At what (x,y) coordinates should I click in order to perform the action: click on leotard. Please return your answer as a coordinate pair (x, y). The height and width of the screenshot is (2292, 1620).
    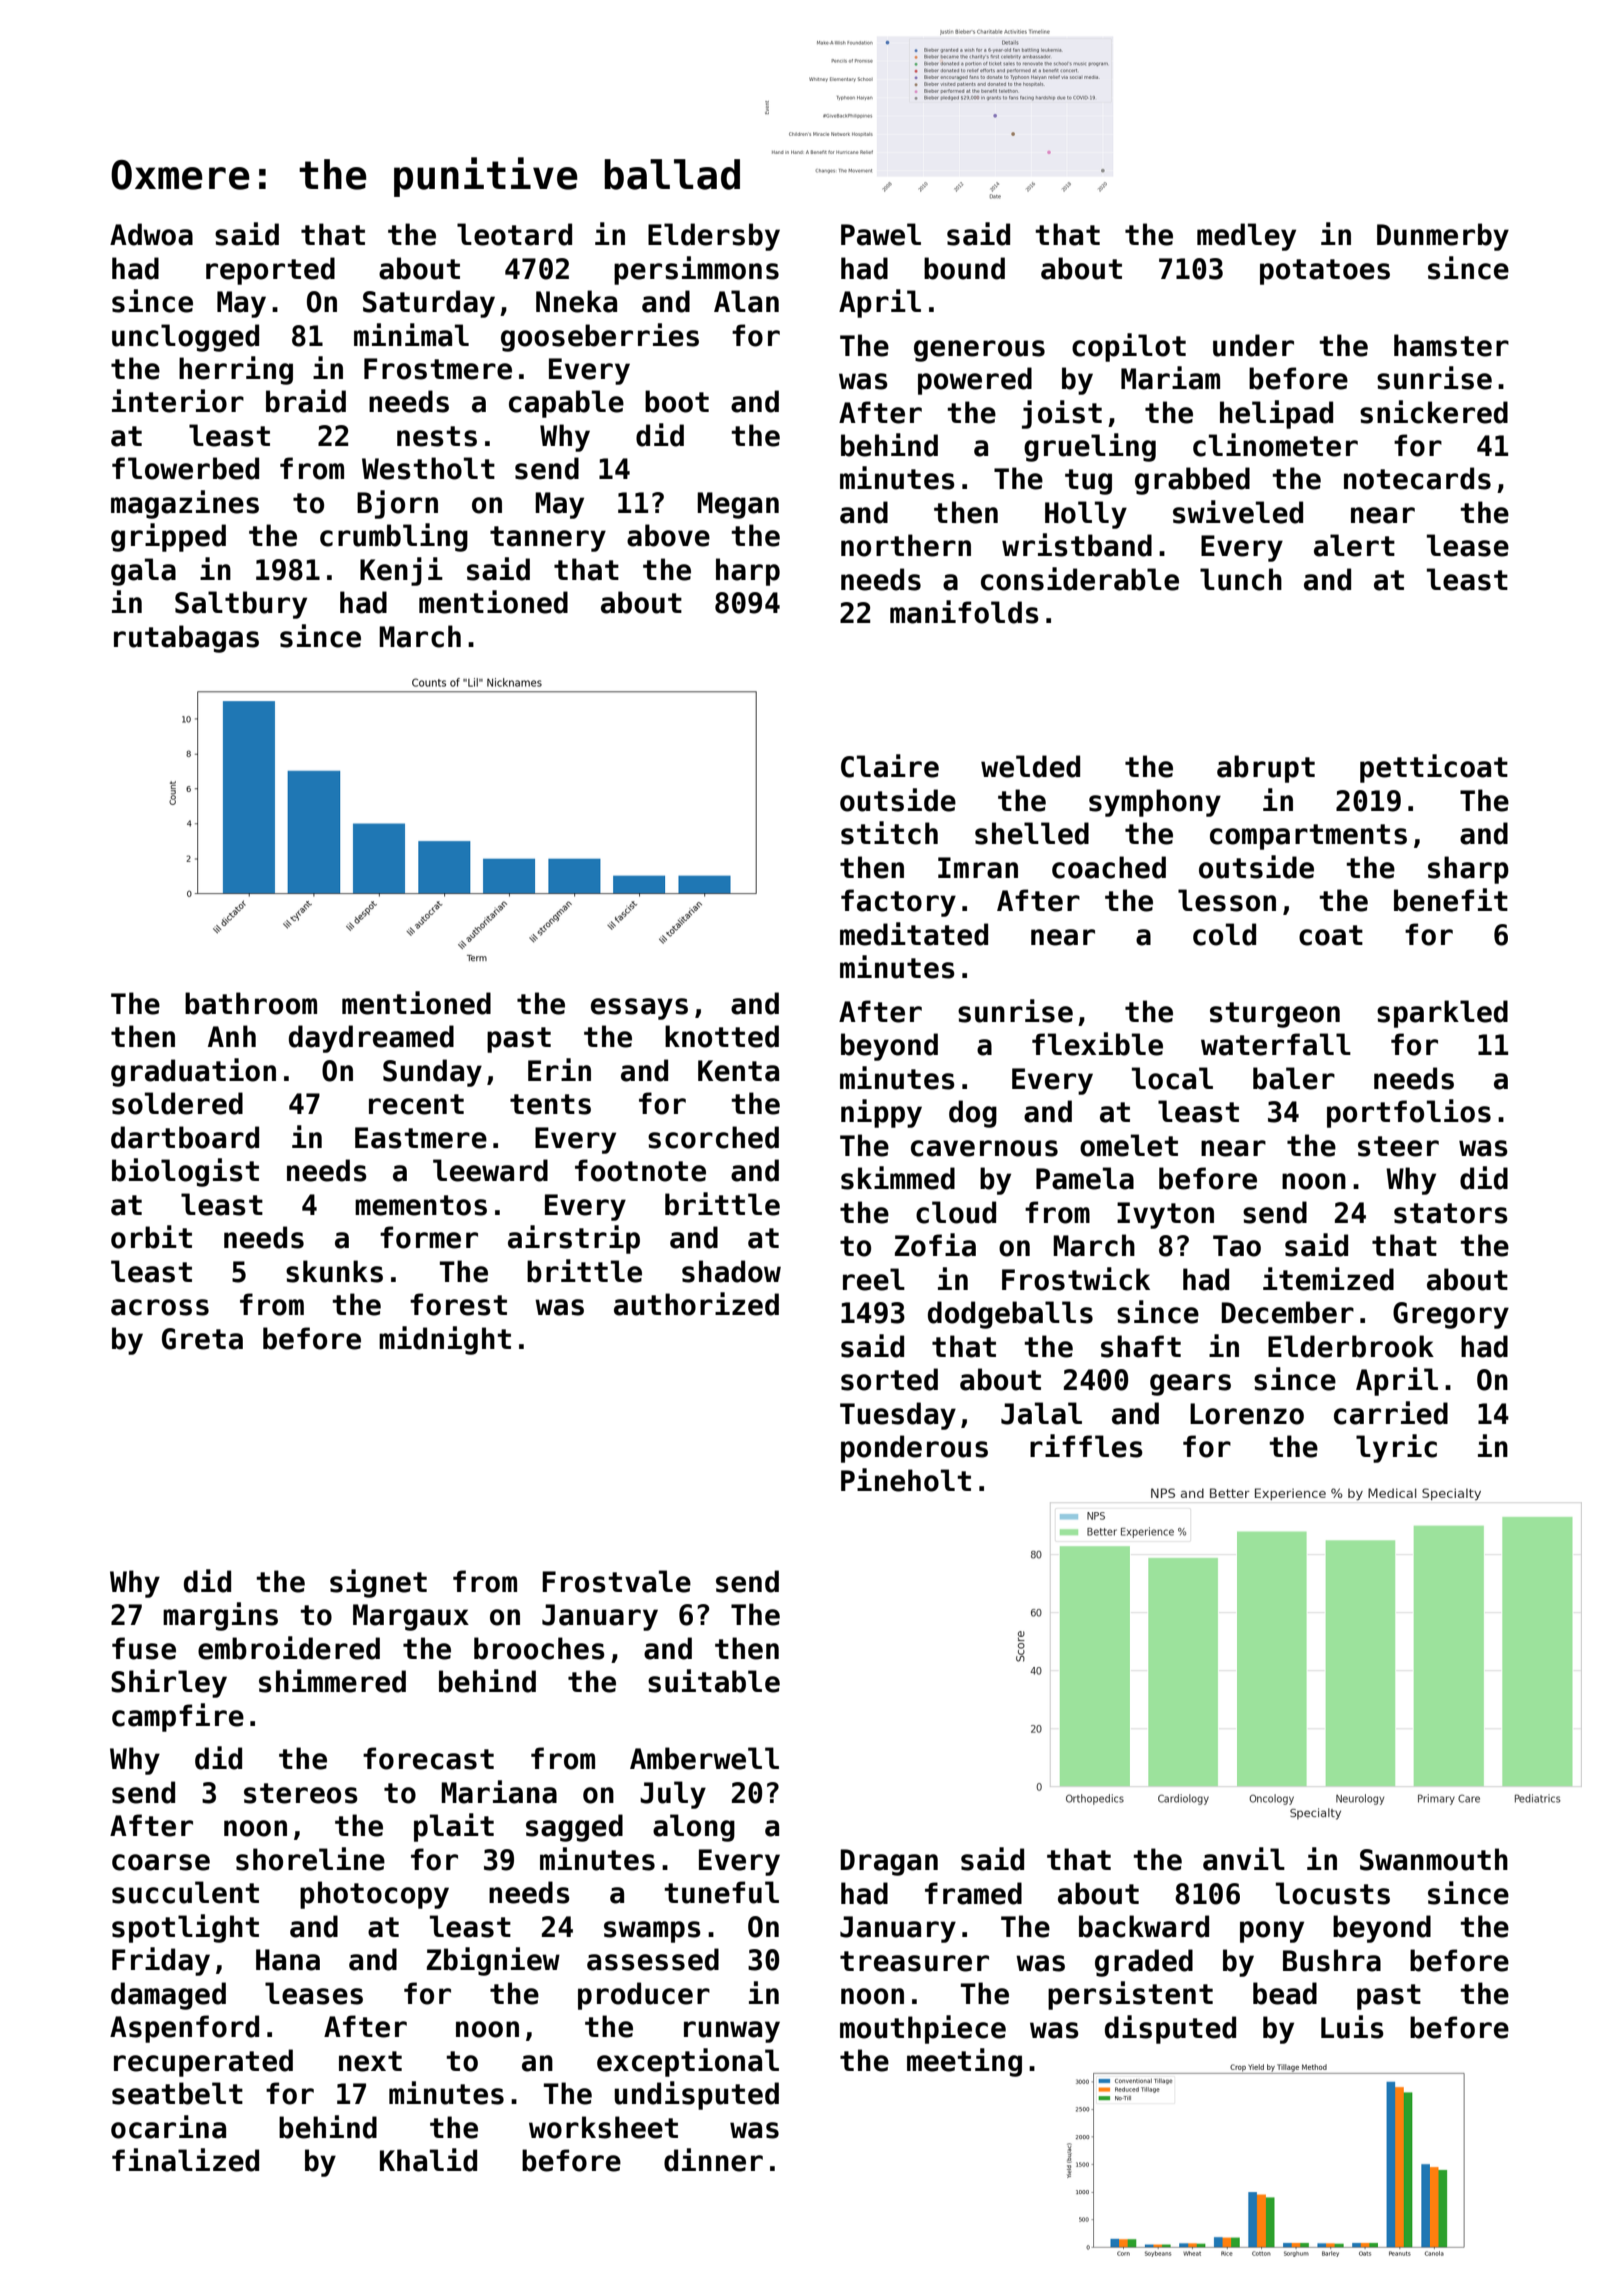
    Looking at the image, I should click on (514, 234).
